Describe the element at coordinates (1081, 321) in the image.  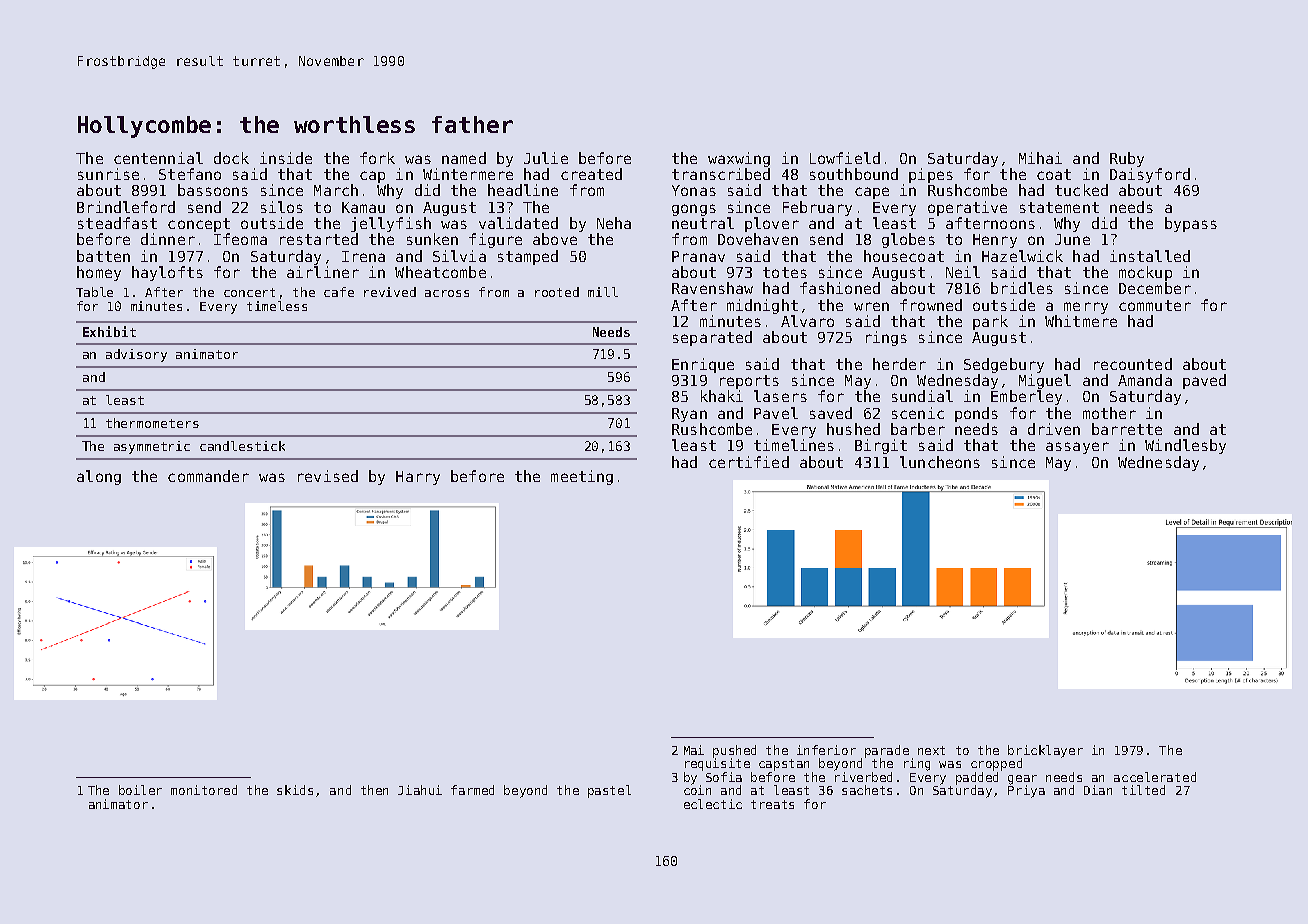
I see `Whitmere` at that location.
